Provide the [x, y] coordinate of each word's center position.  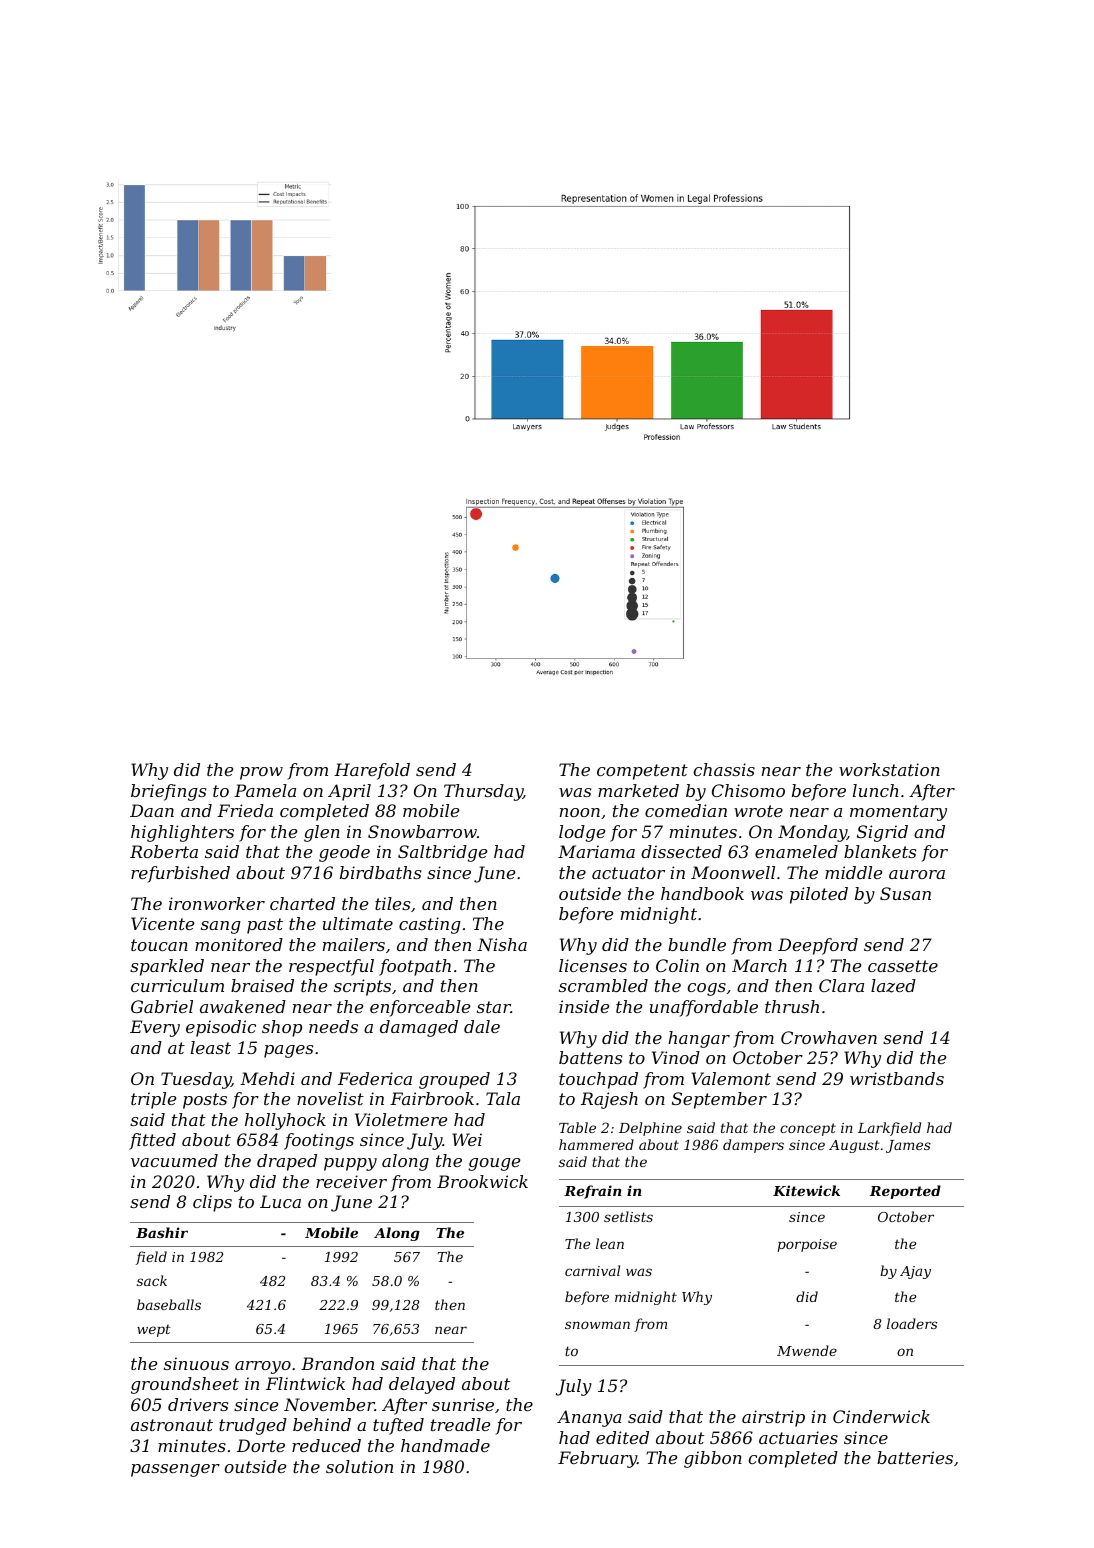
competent [642, 772]
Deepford [818, 946]
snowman [597, 1325]
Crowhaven [829, 1037]
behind [322, 1424]
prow [261, 773]
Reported [905, 1192]
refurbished [180, 874]
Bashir [162, 1232]
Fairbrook [432, 1098]
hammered [596, 1144]
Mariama [596, 851]
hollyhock [285, 1121]
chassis [724, 769]
